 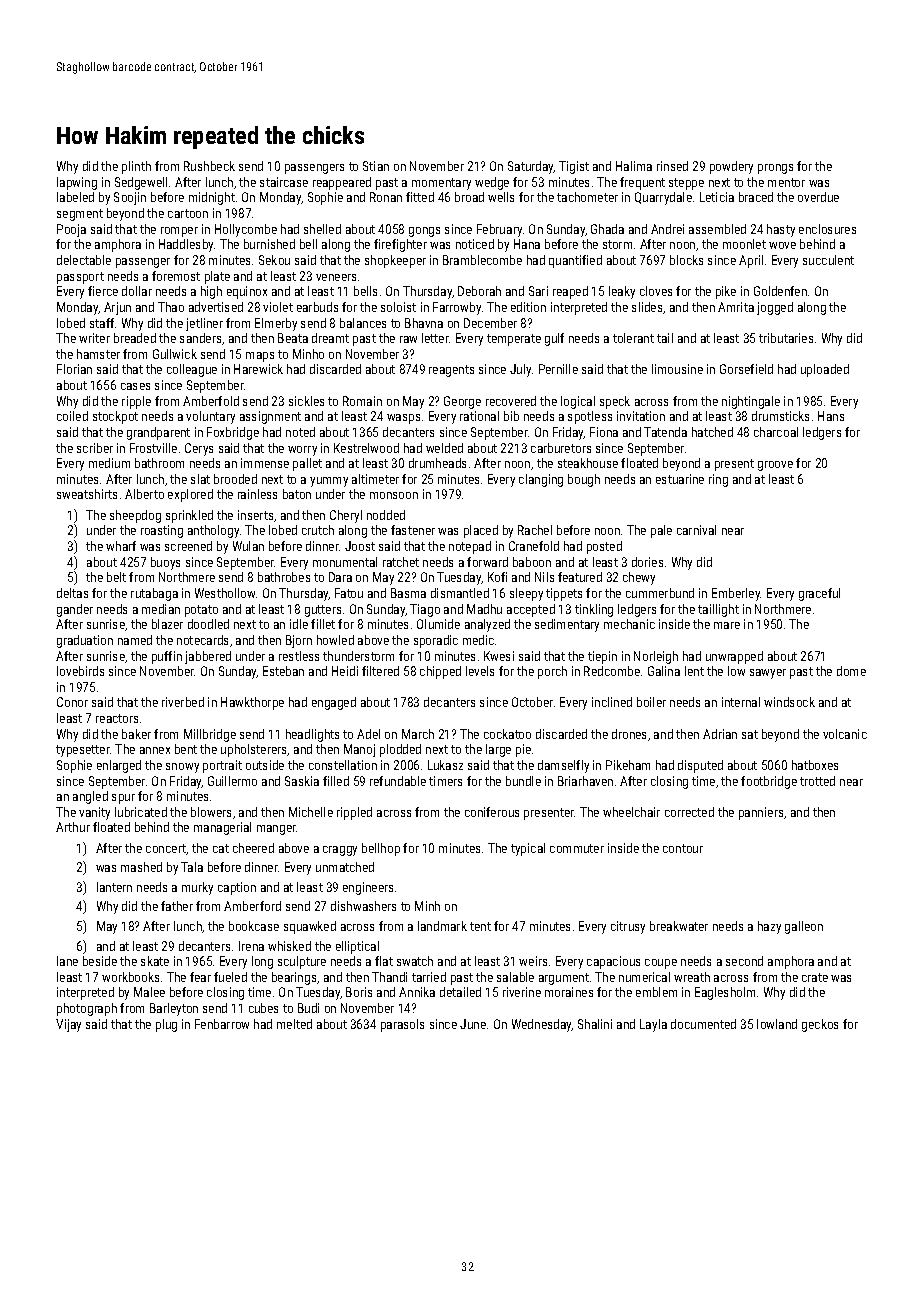 What do you see at coordinates (631, 812) in the screenshot?
I see `wheelchair` at bounding box center [631, 812].
